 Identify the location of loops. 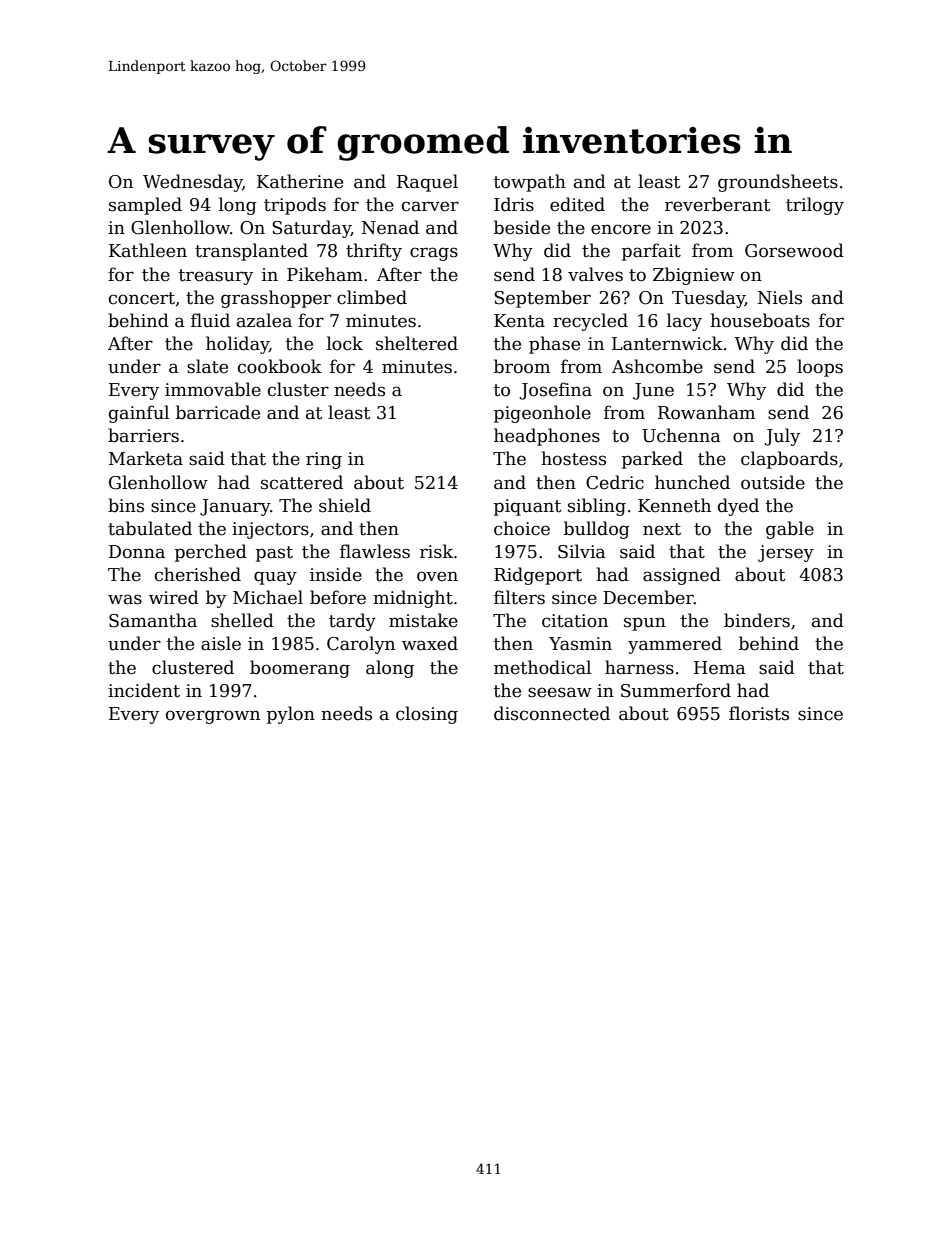
(820, 368).
